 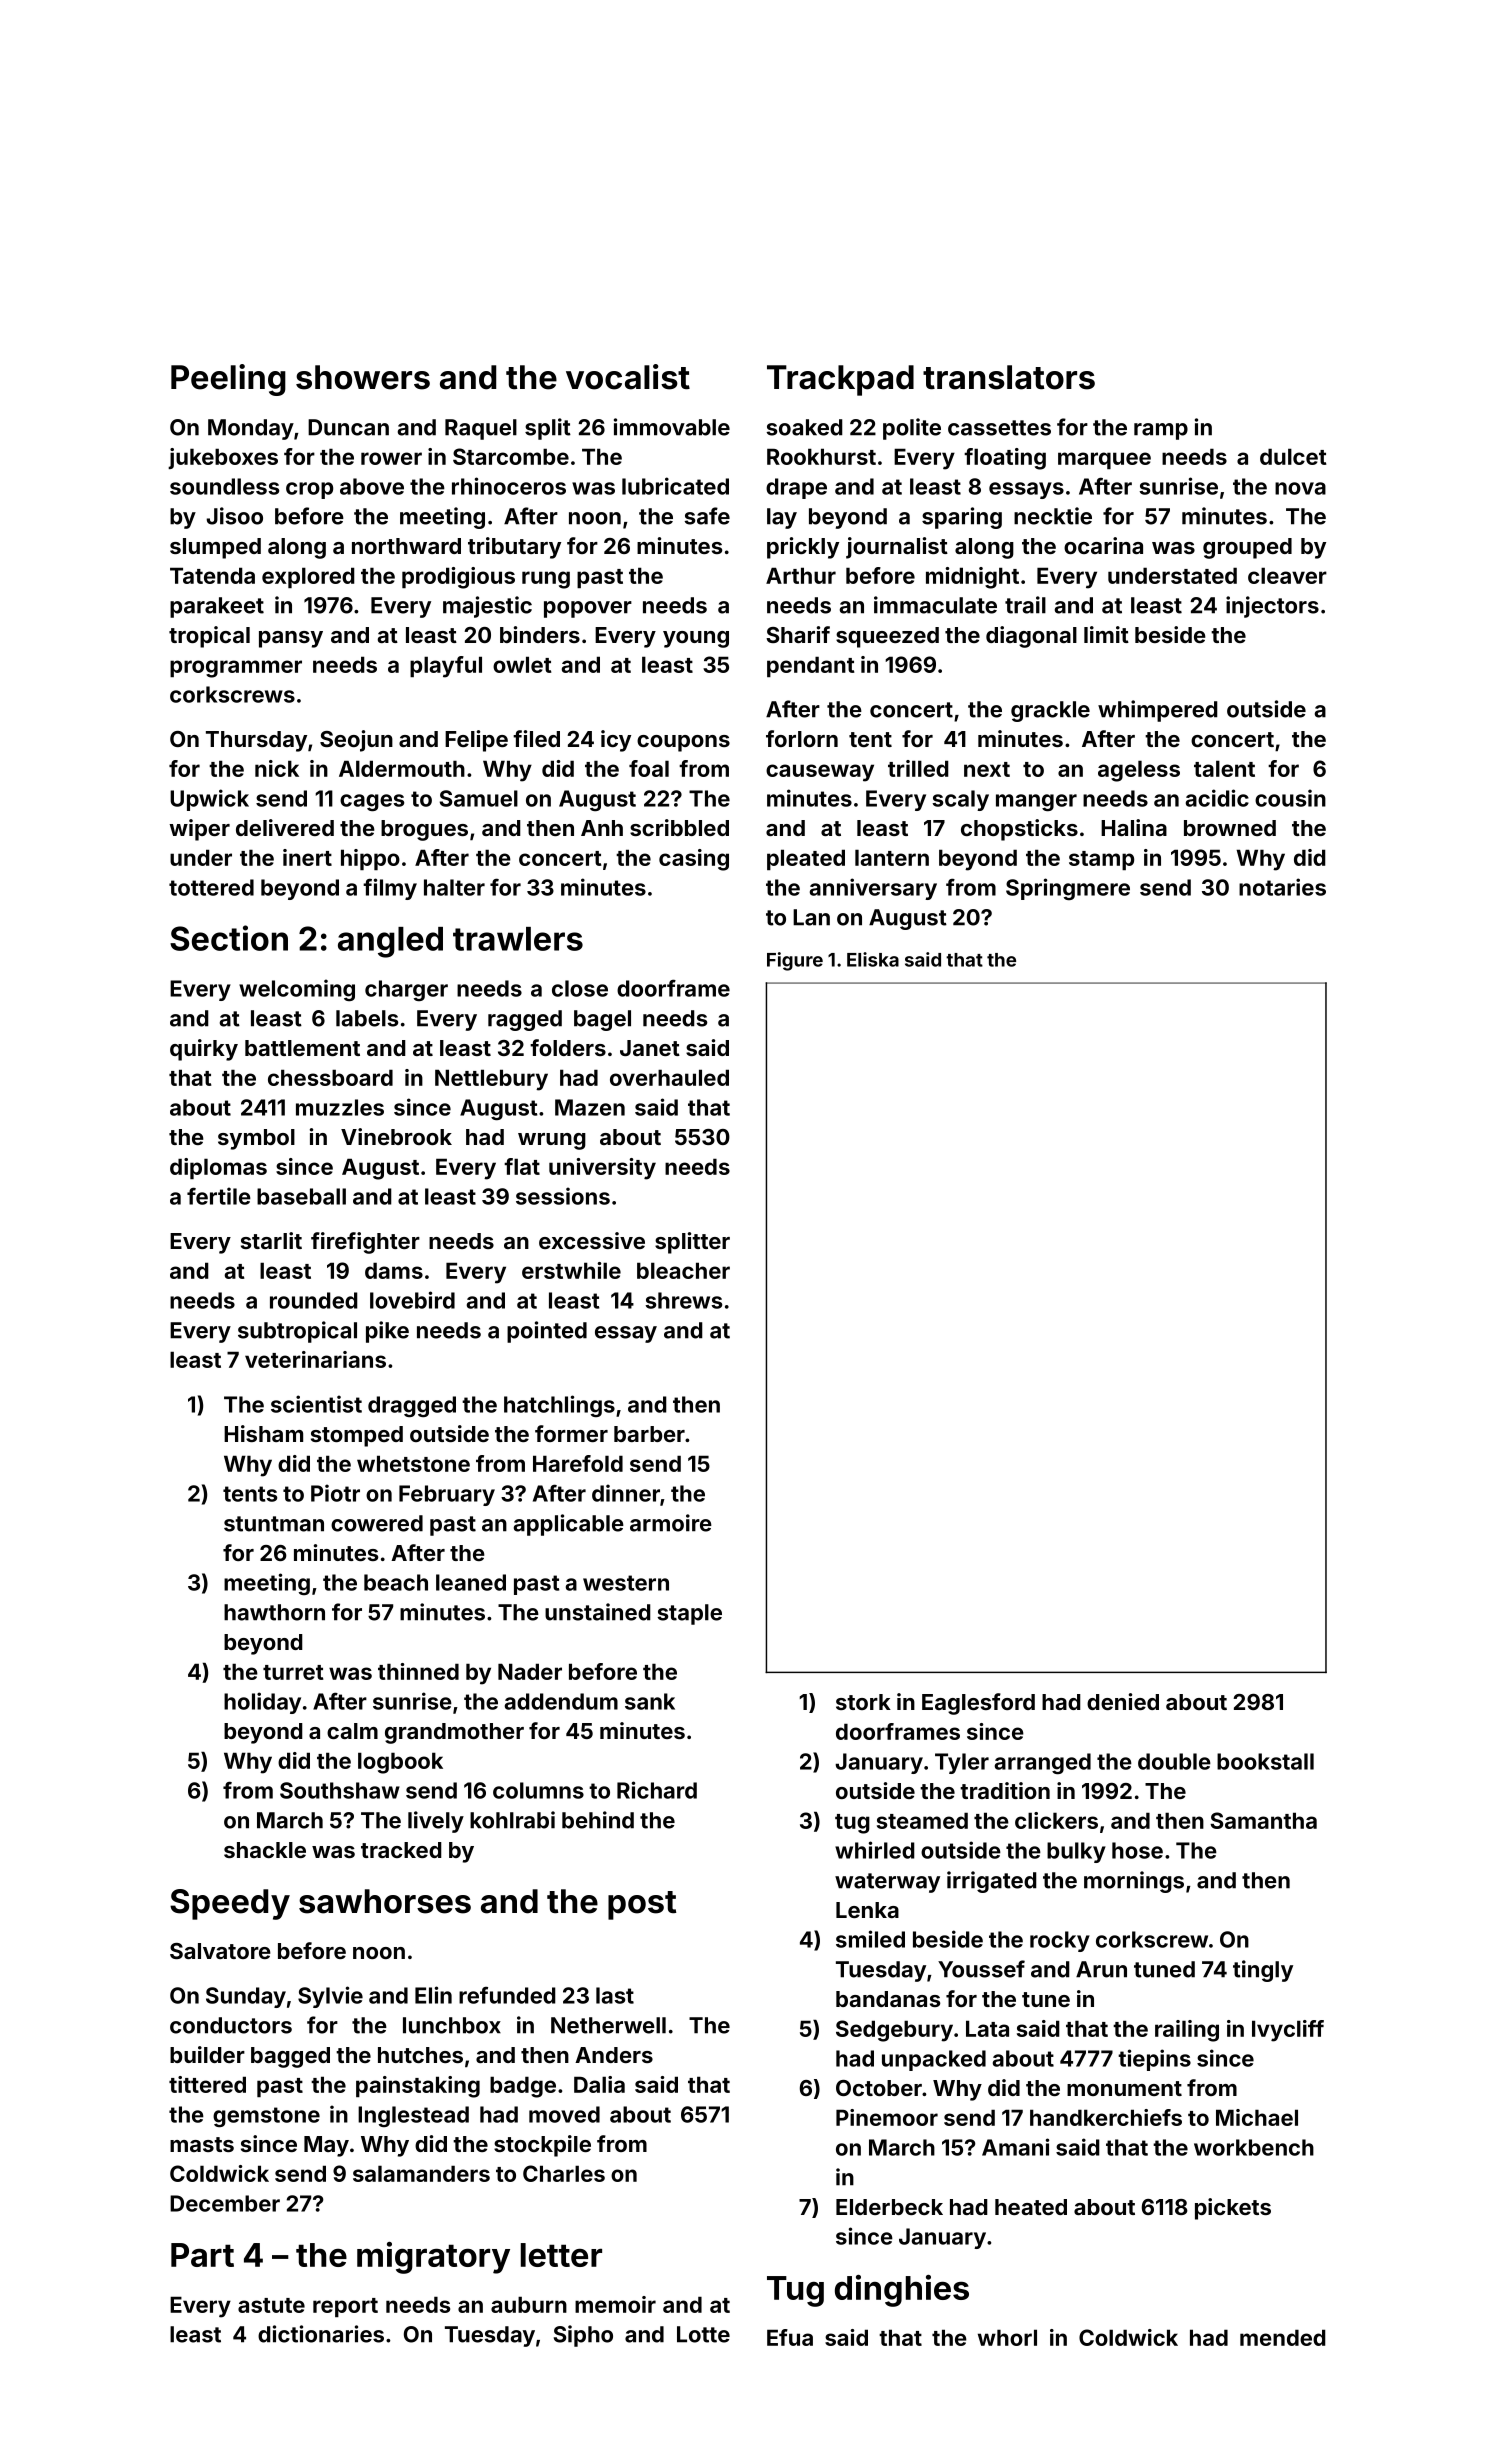 I want to click on Richard, so click(x=657, y=1790).
